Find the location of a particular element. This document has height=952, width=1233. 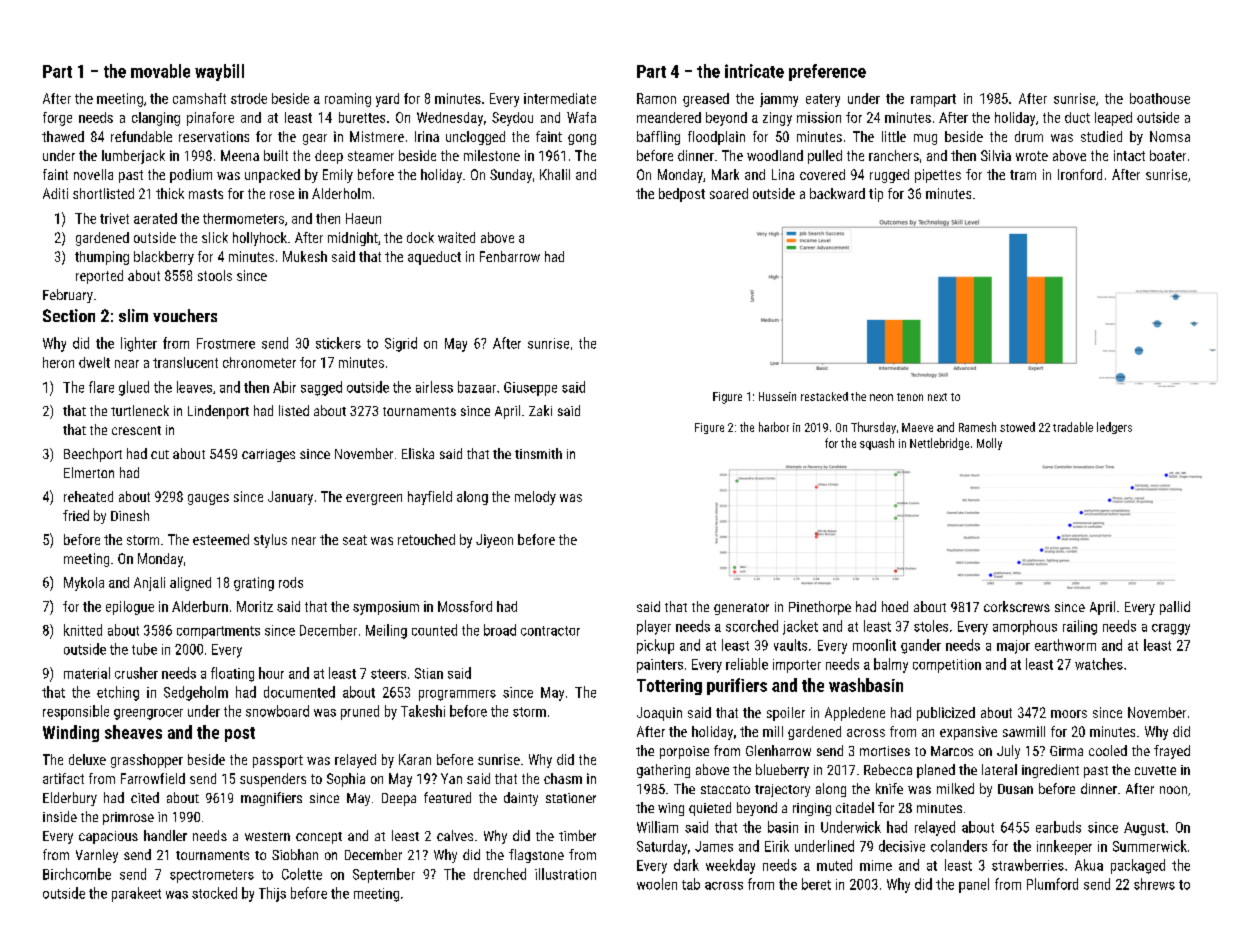

Thijs is located at coordinates (272, 894).
